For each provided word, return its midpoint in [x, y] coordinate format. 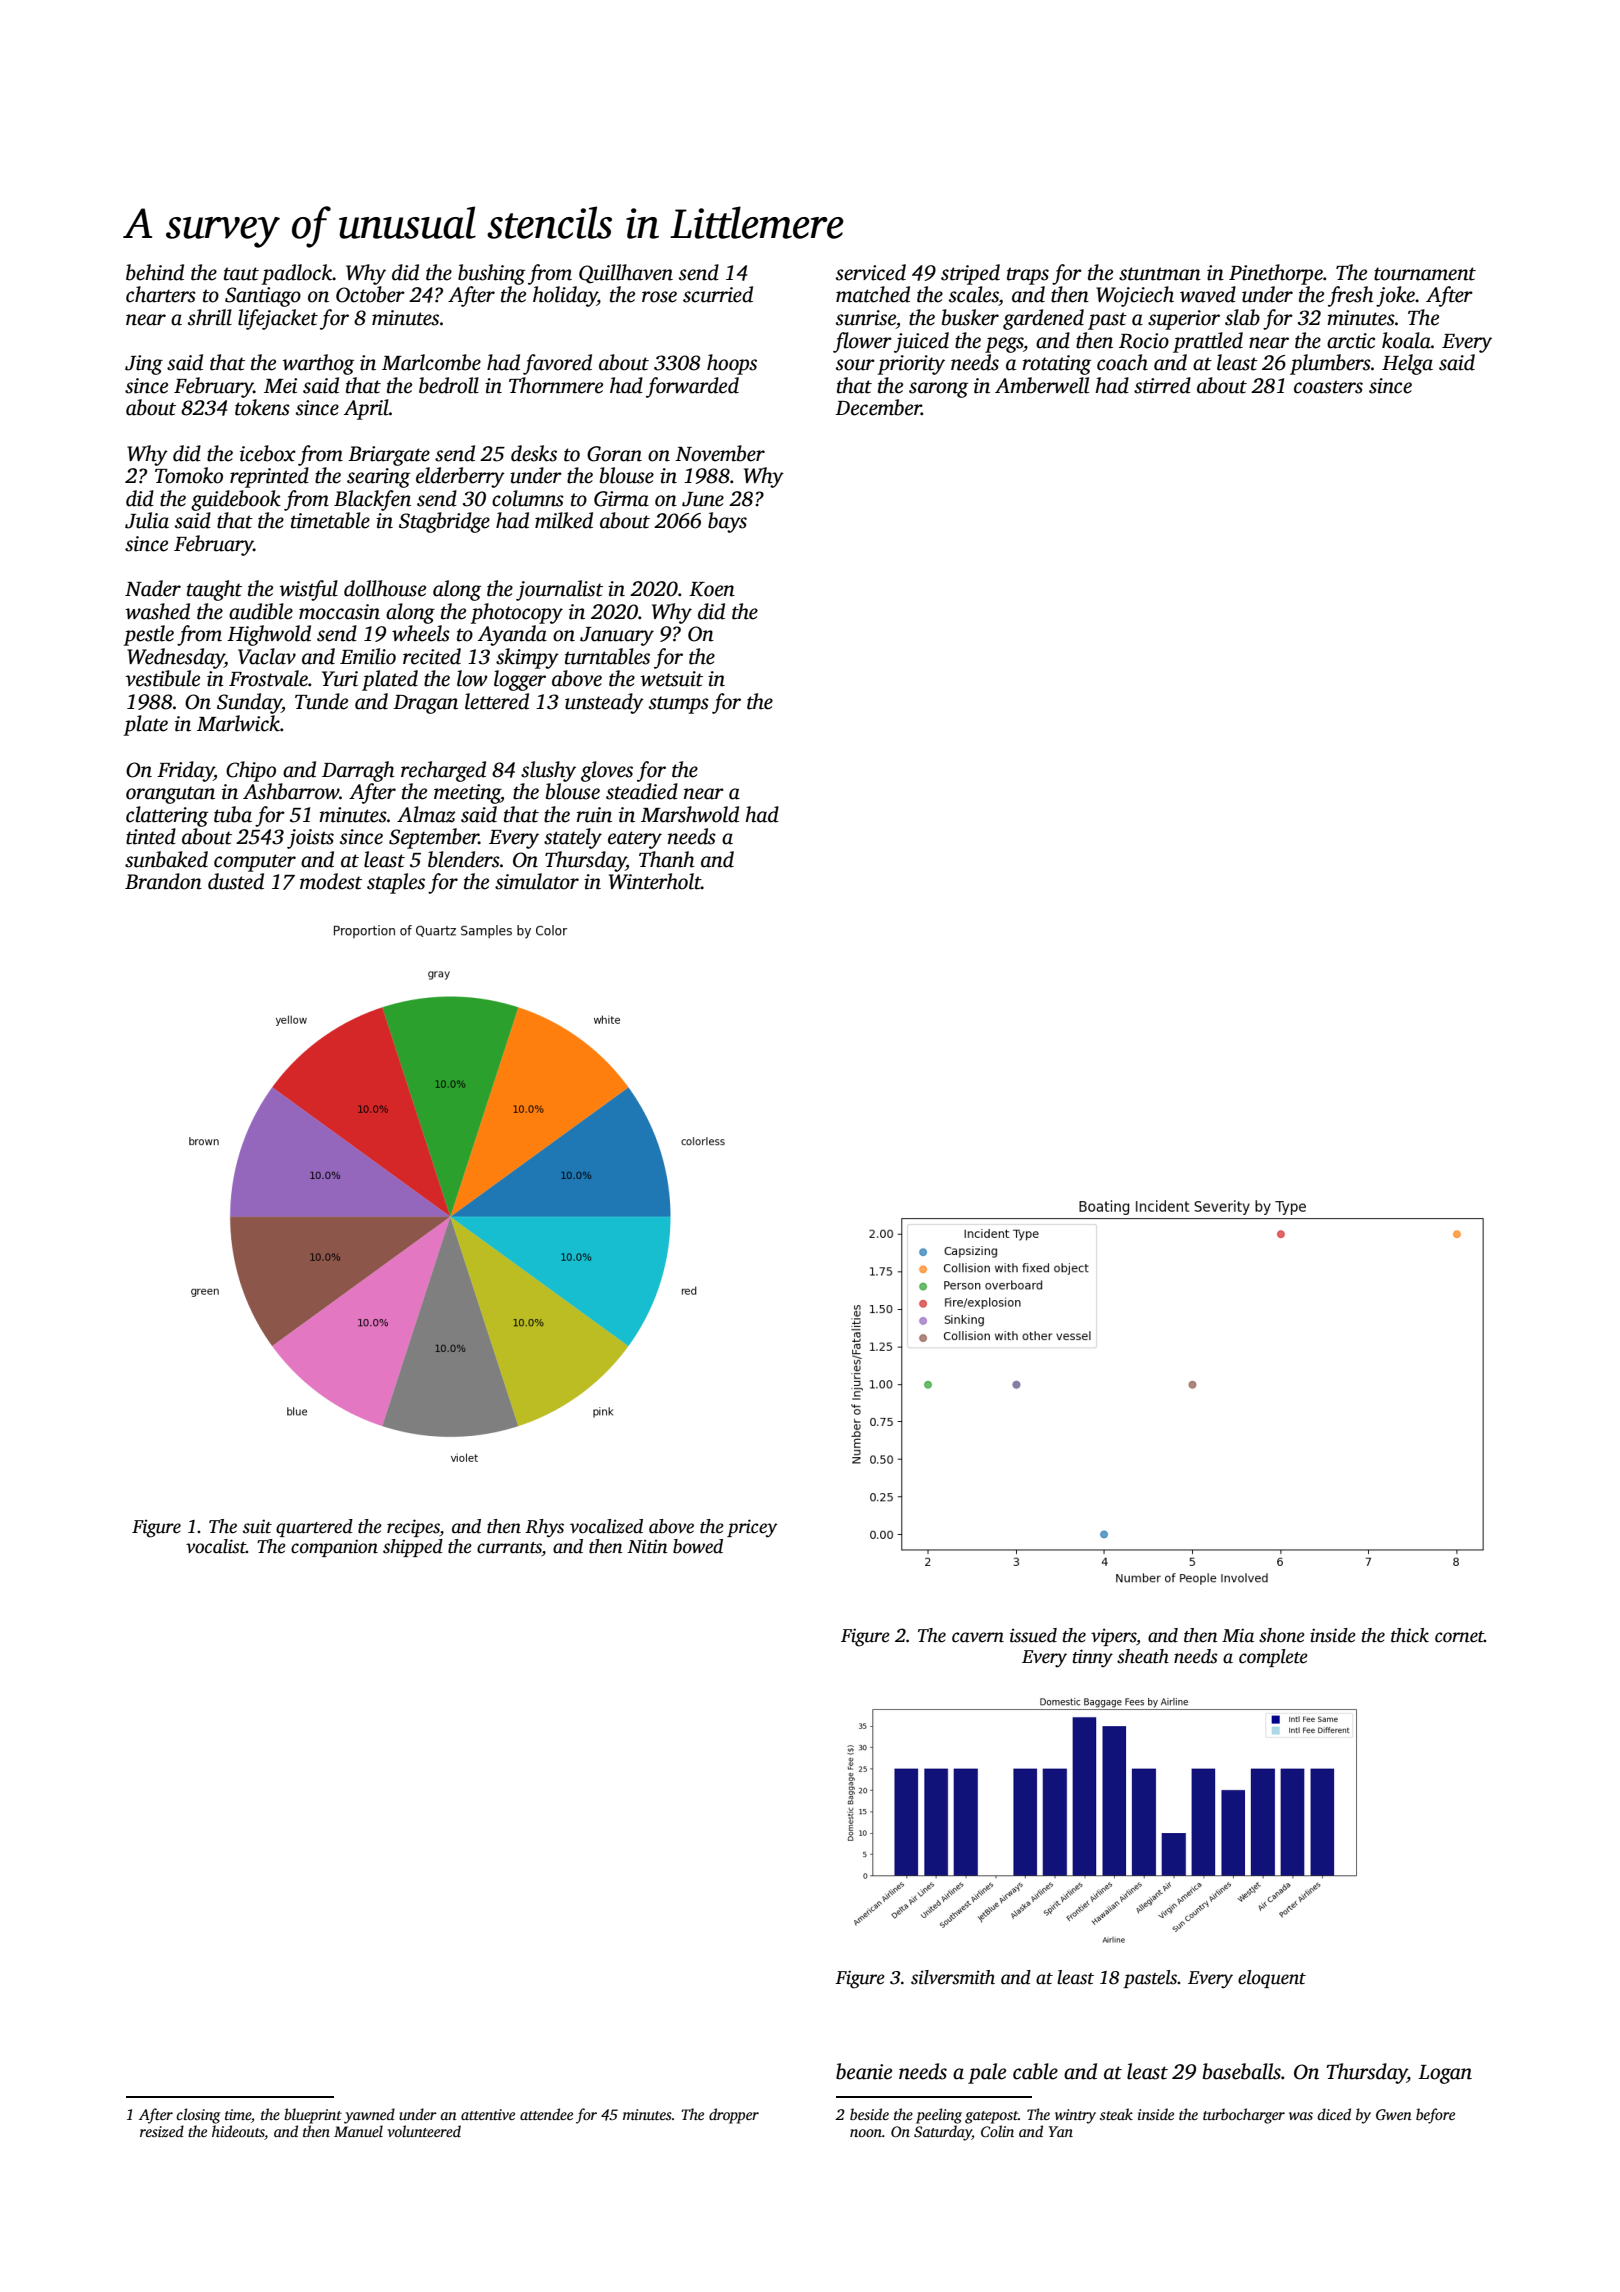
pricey [752, 1528]
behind [155, 272]
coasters [1328, 387]
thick [1410, 1635]
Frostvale [268, 678]
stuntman [1160, 274]
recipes [413, 1528]
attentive [488, 2114]
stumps [679, 705]
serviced [871, 272]
